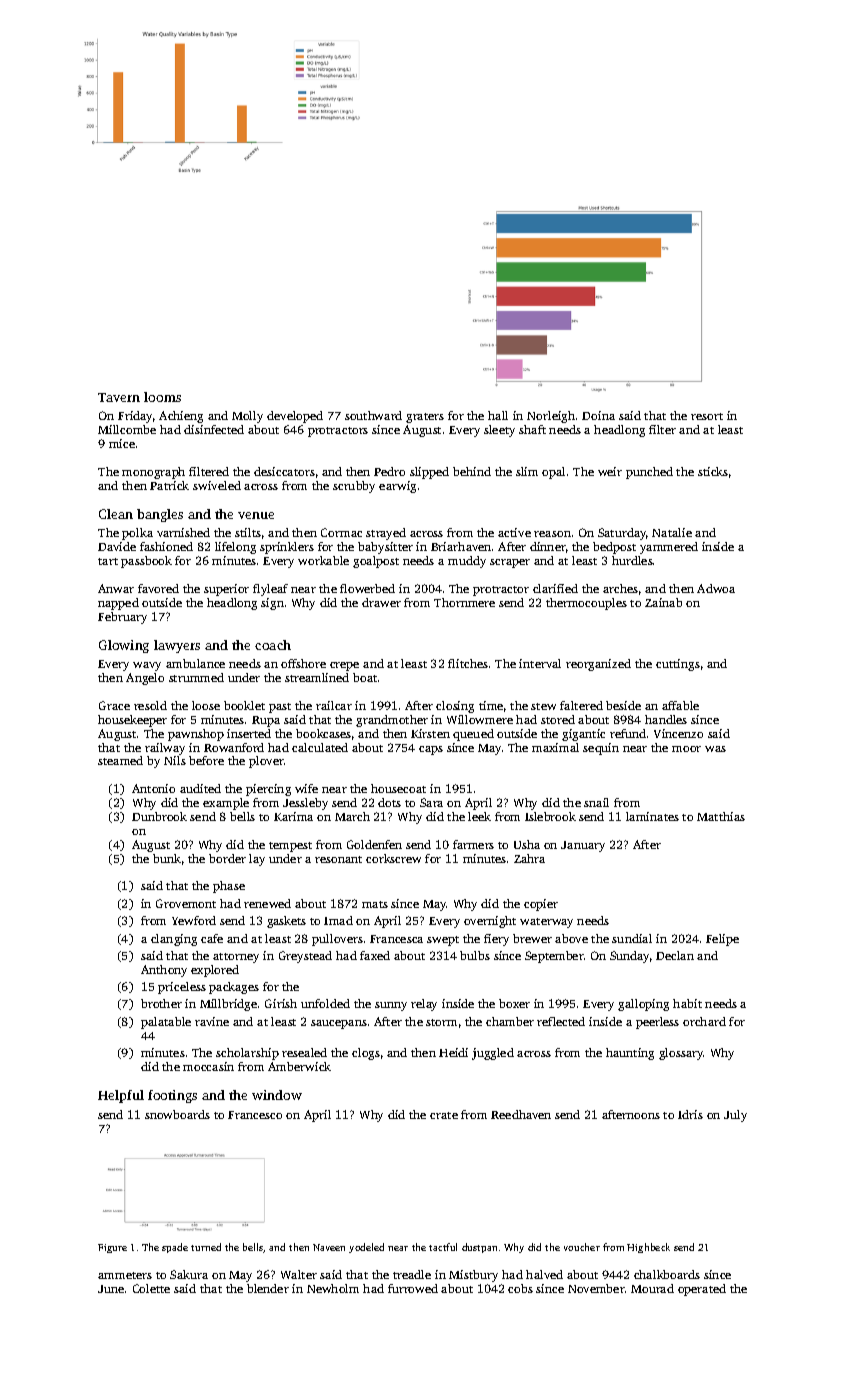  Describe the element at coordinates (620, 588) in the screenshot. I see `arches` at that location.
